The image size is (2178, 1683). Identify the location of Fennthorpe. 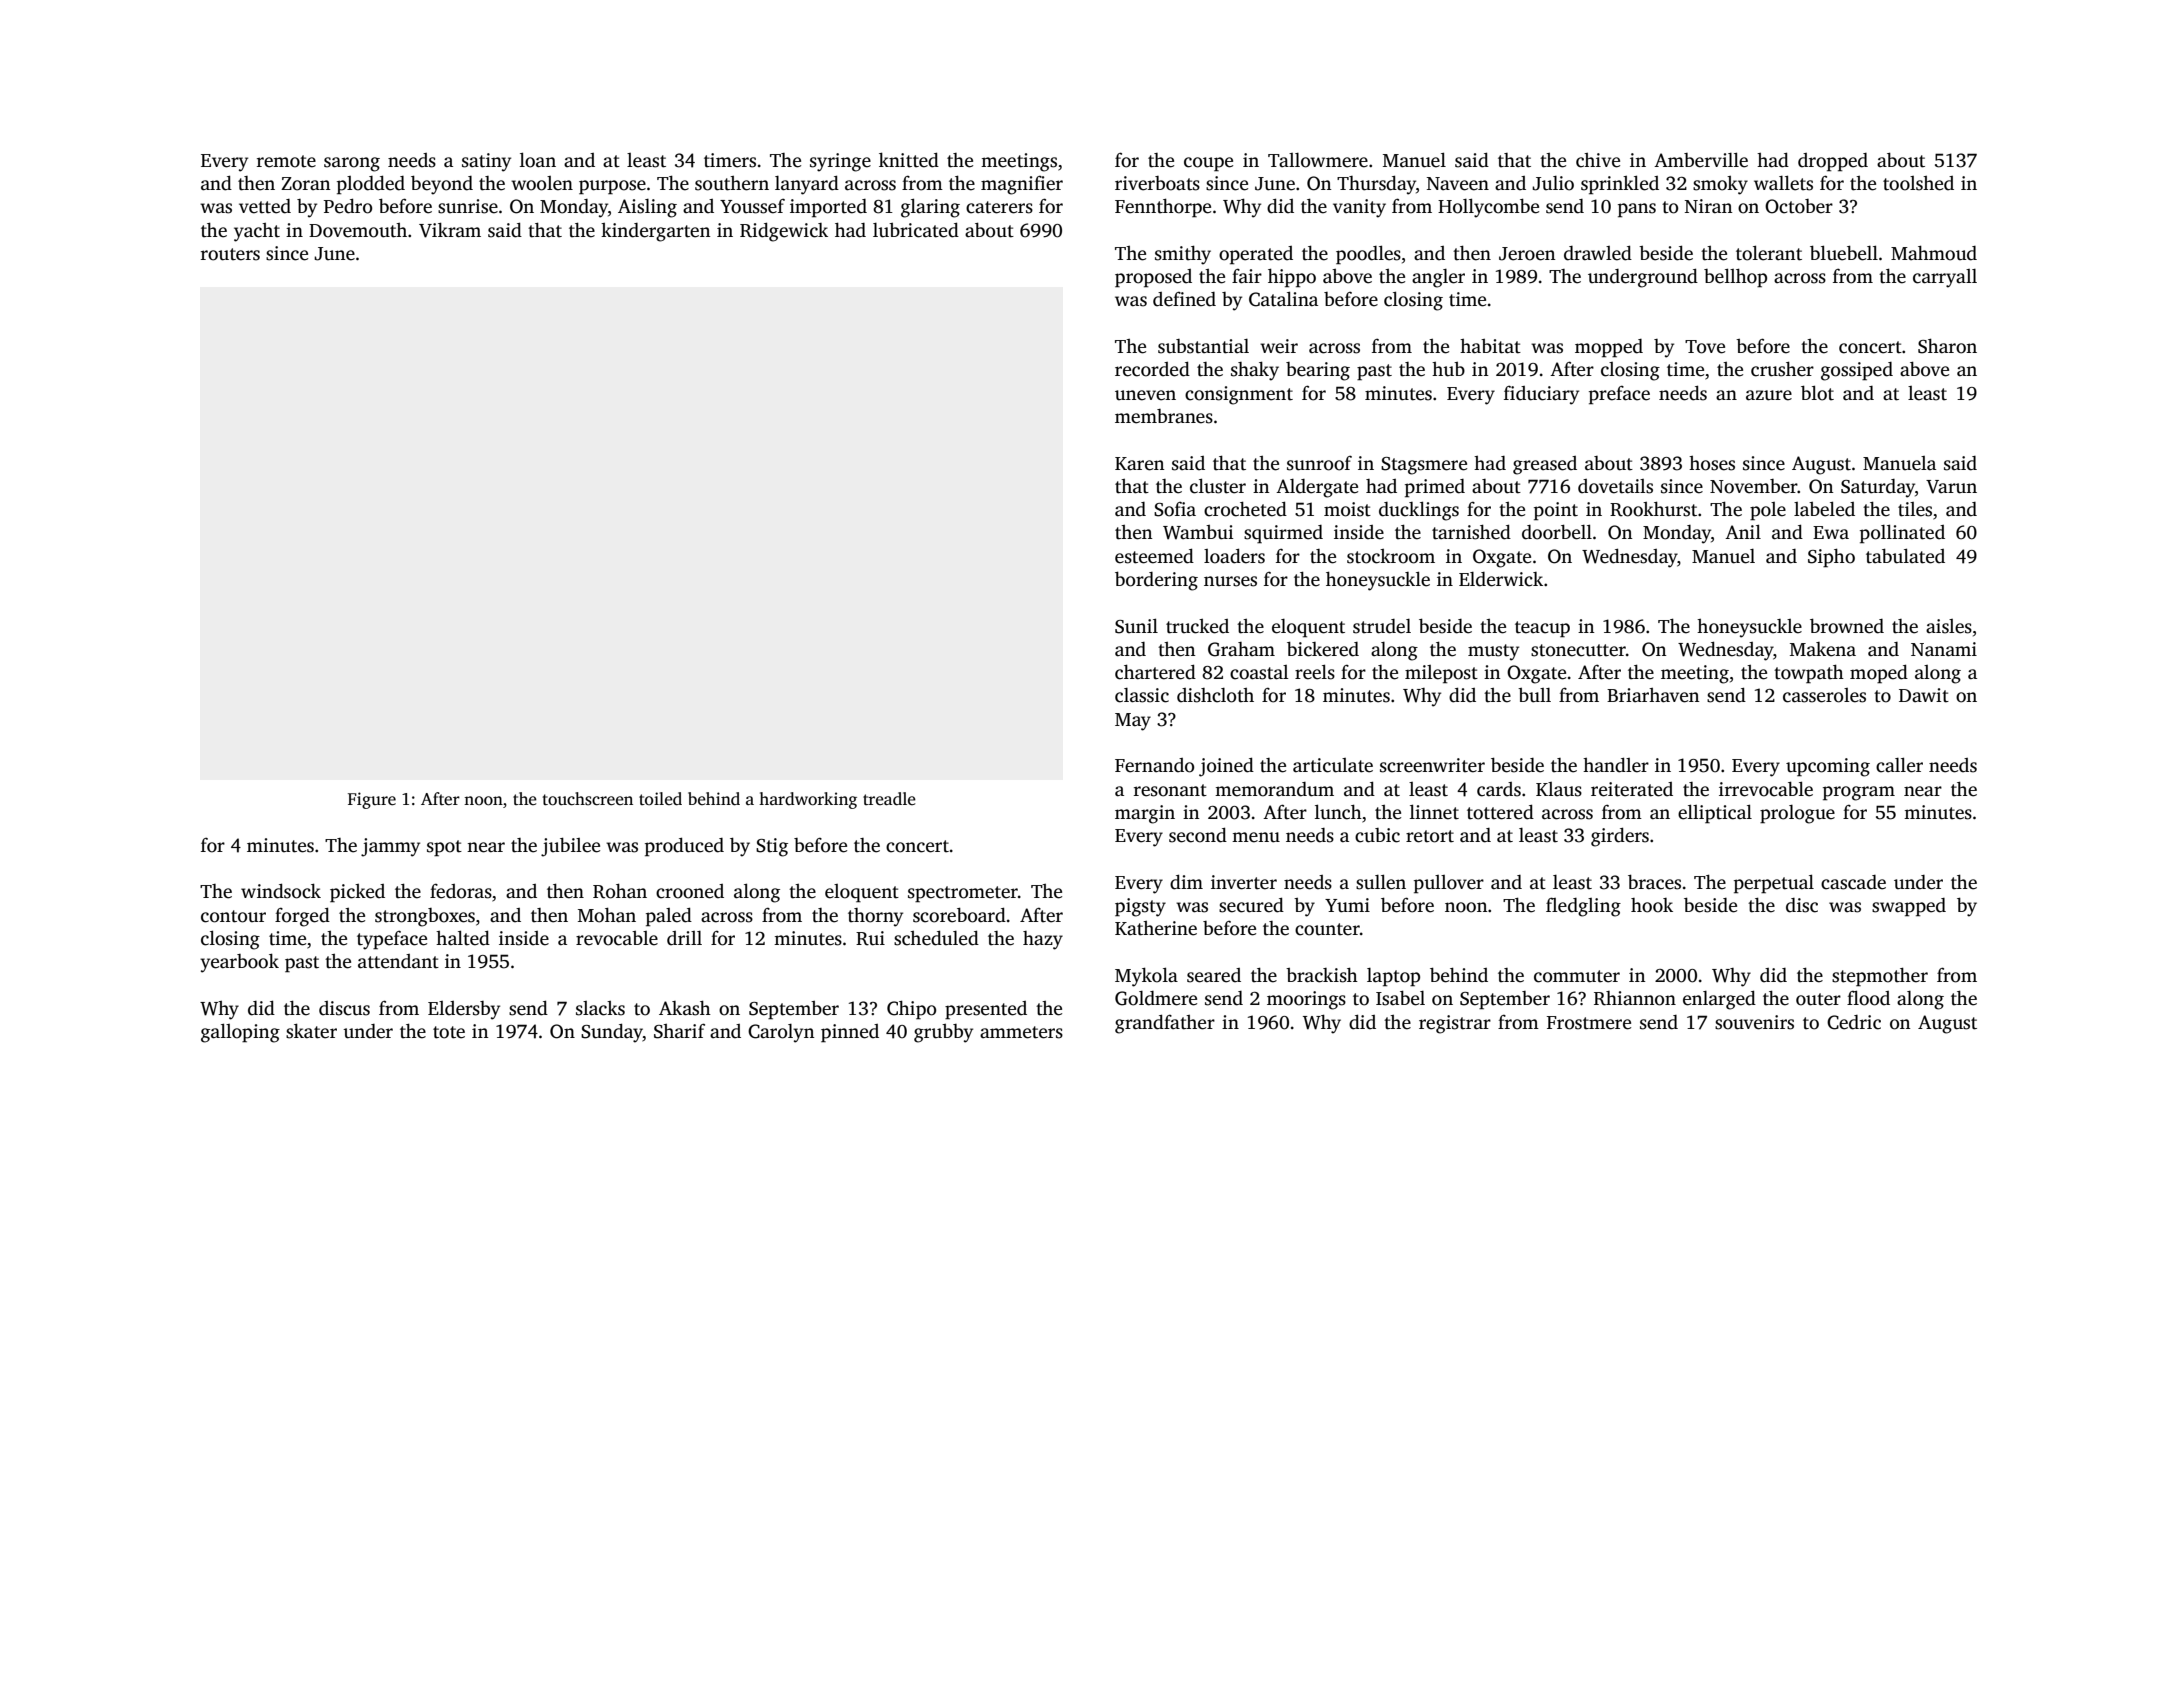
(1163, 208).
